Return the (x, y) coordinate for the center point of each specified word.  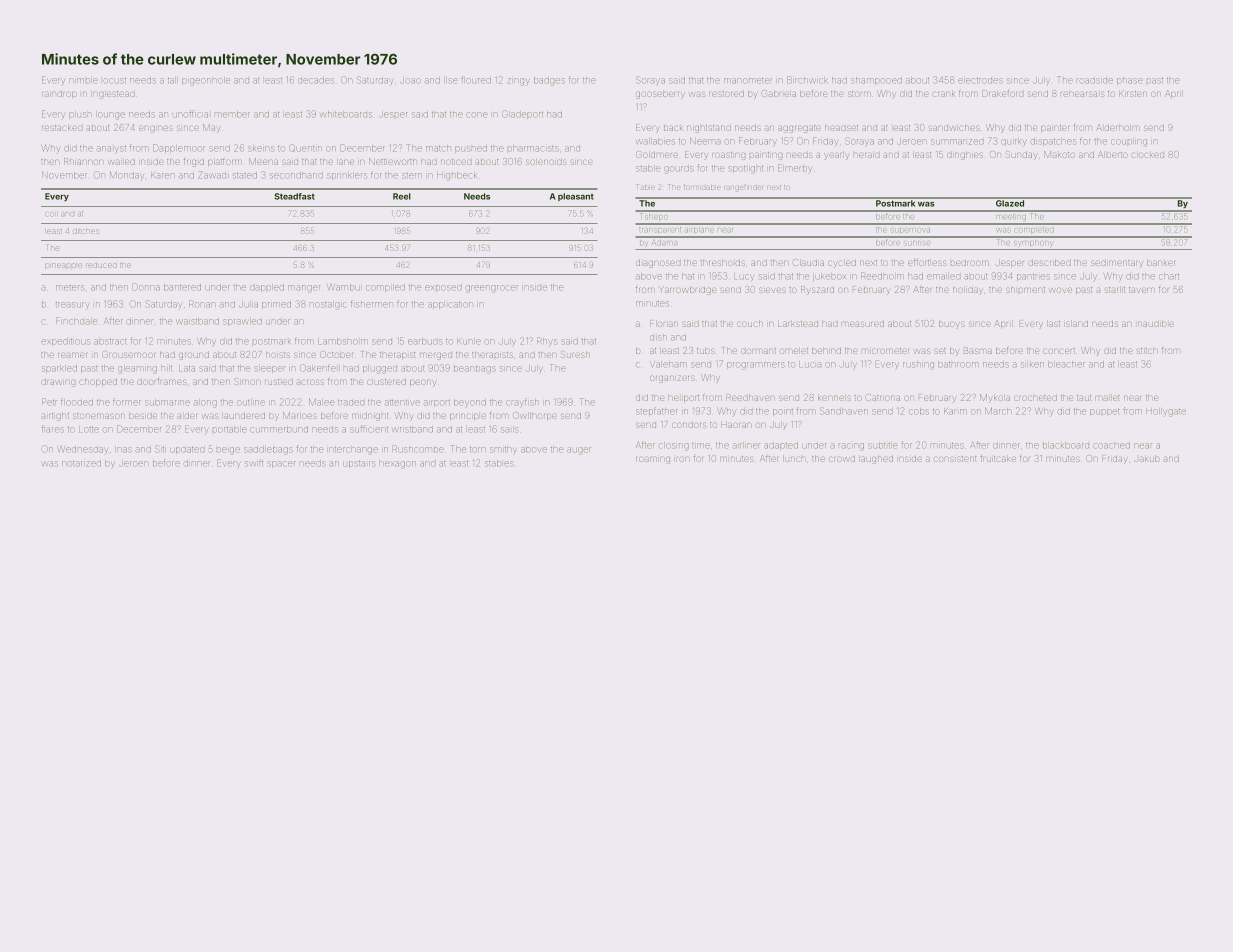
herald (866, 155)
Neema (705, 141)
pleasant (576, 197)
